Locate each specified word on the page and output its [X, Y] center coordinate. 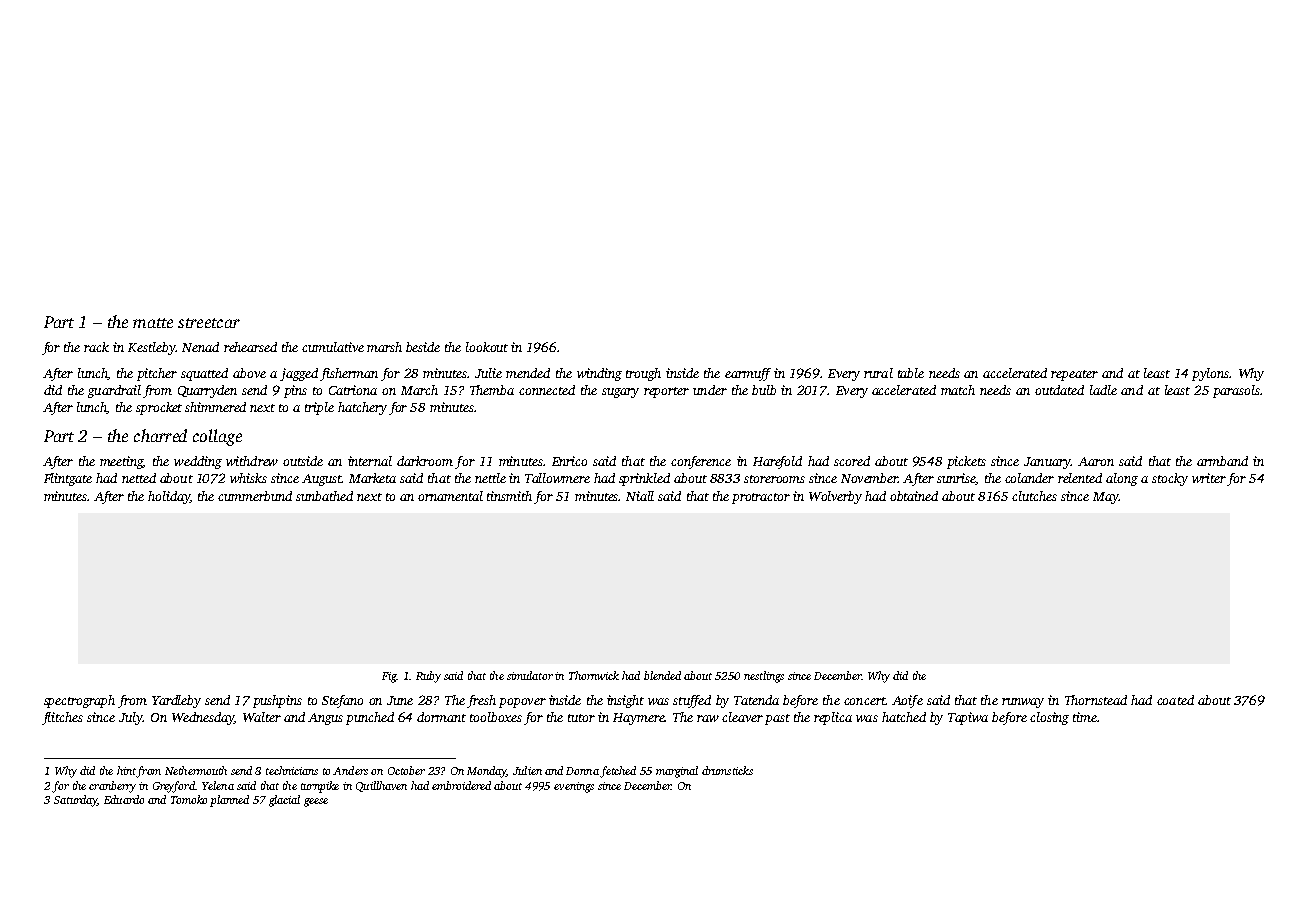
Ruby [428, 677]
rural [878, 373]
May [1106, 498]
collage [217, 437]
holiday [169, 497]
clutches [1034, 496]
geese [316, 802]
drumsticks [727, 770]
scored [852, 461]
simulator [530, 675]
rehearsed [250, 347]
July [131, 718]
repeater [1074, 375]
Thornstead [1096, 700]
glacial [284, 801]
